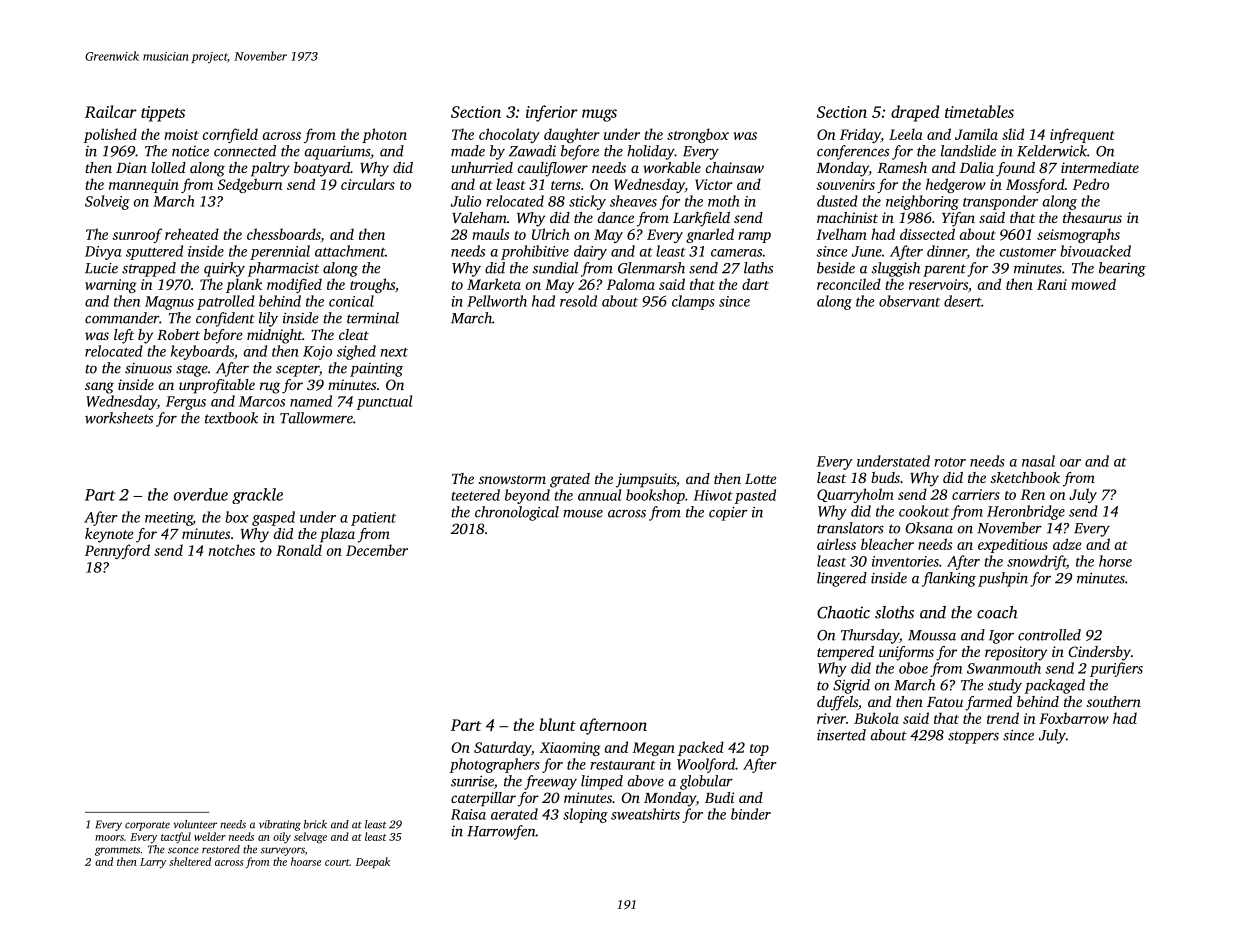 The width and height of the screenshot is (1233, 952). I want to click on timetables, so click(979, 111).
